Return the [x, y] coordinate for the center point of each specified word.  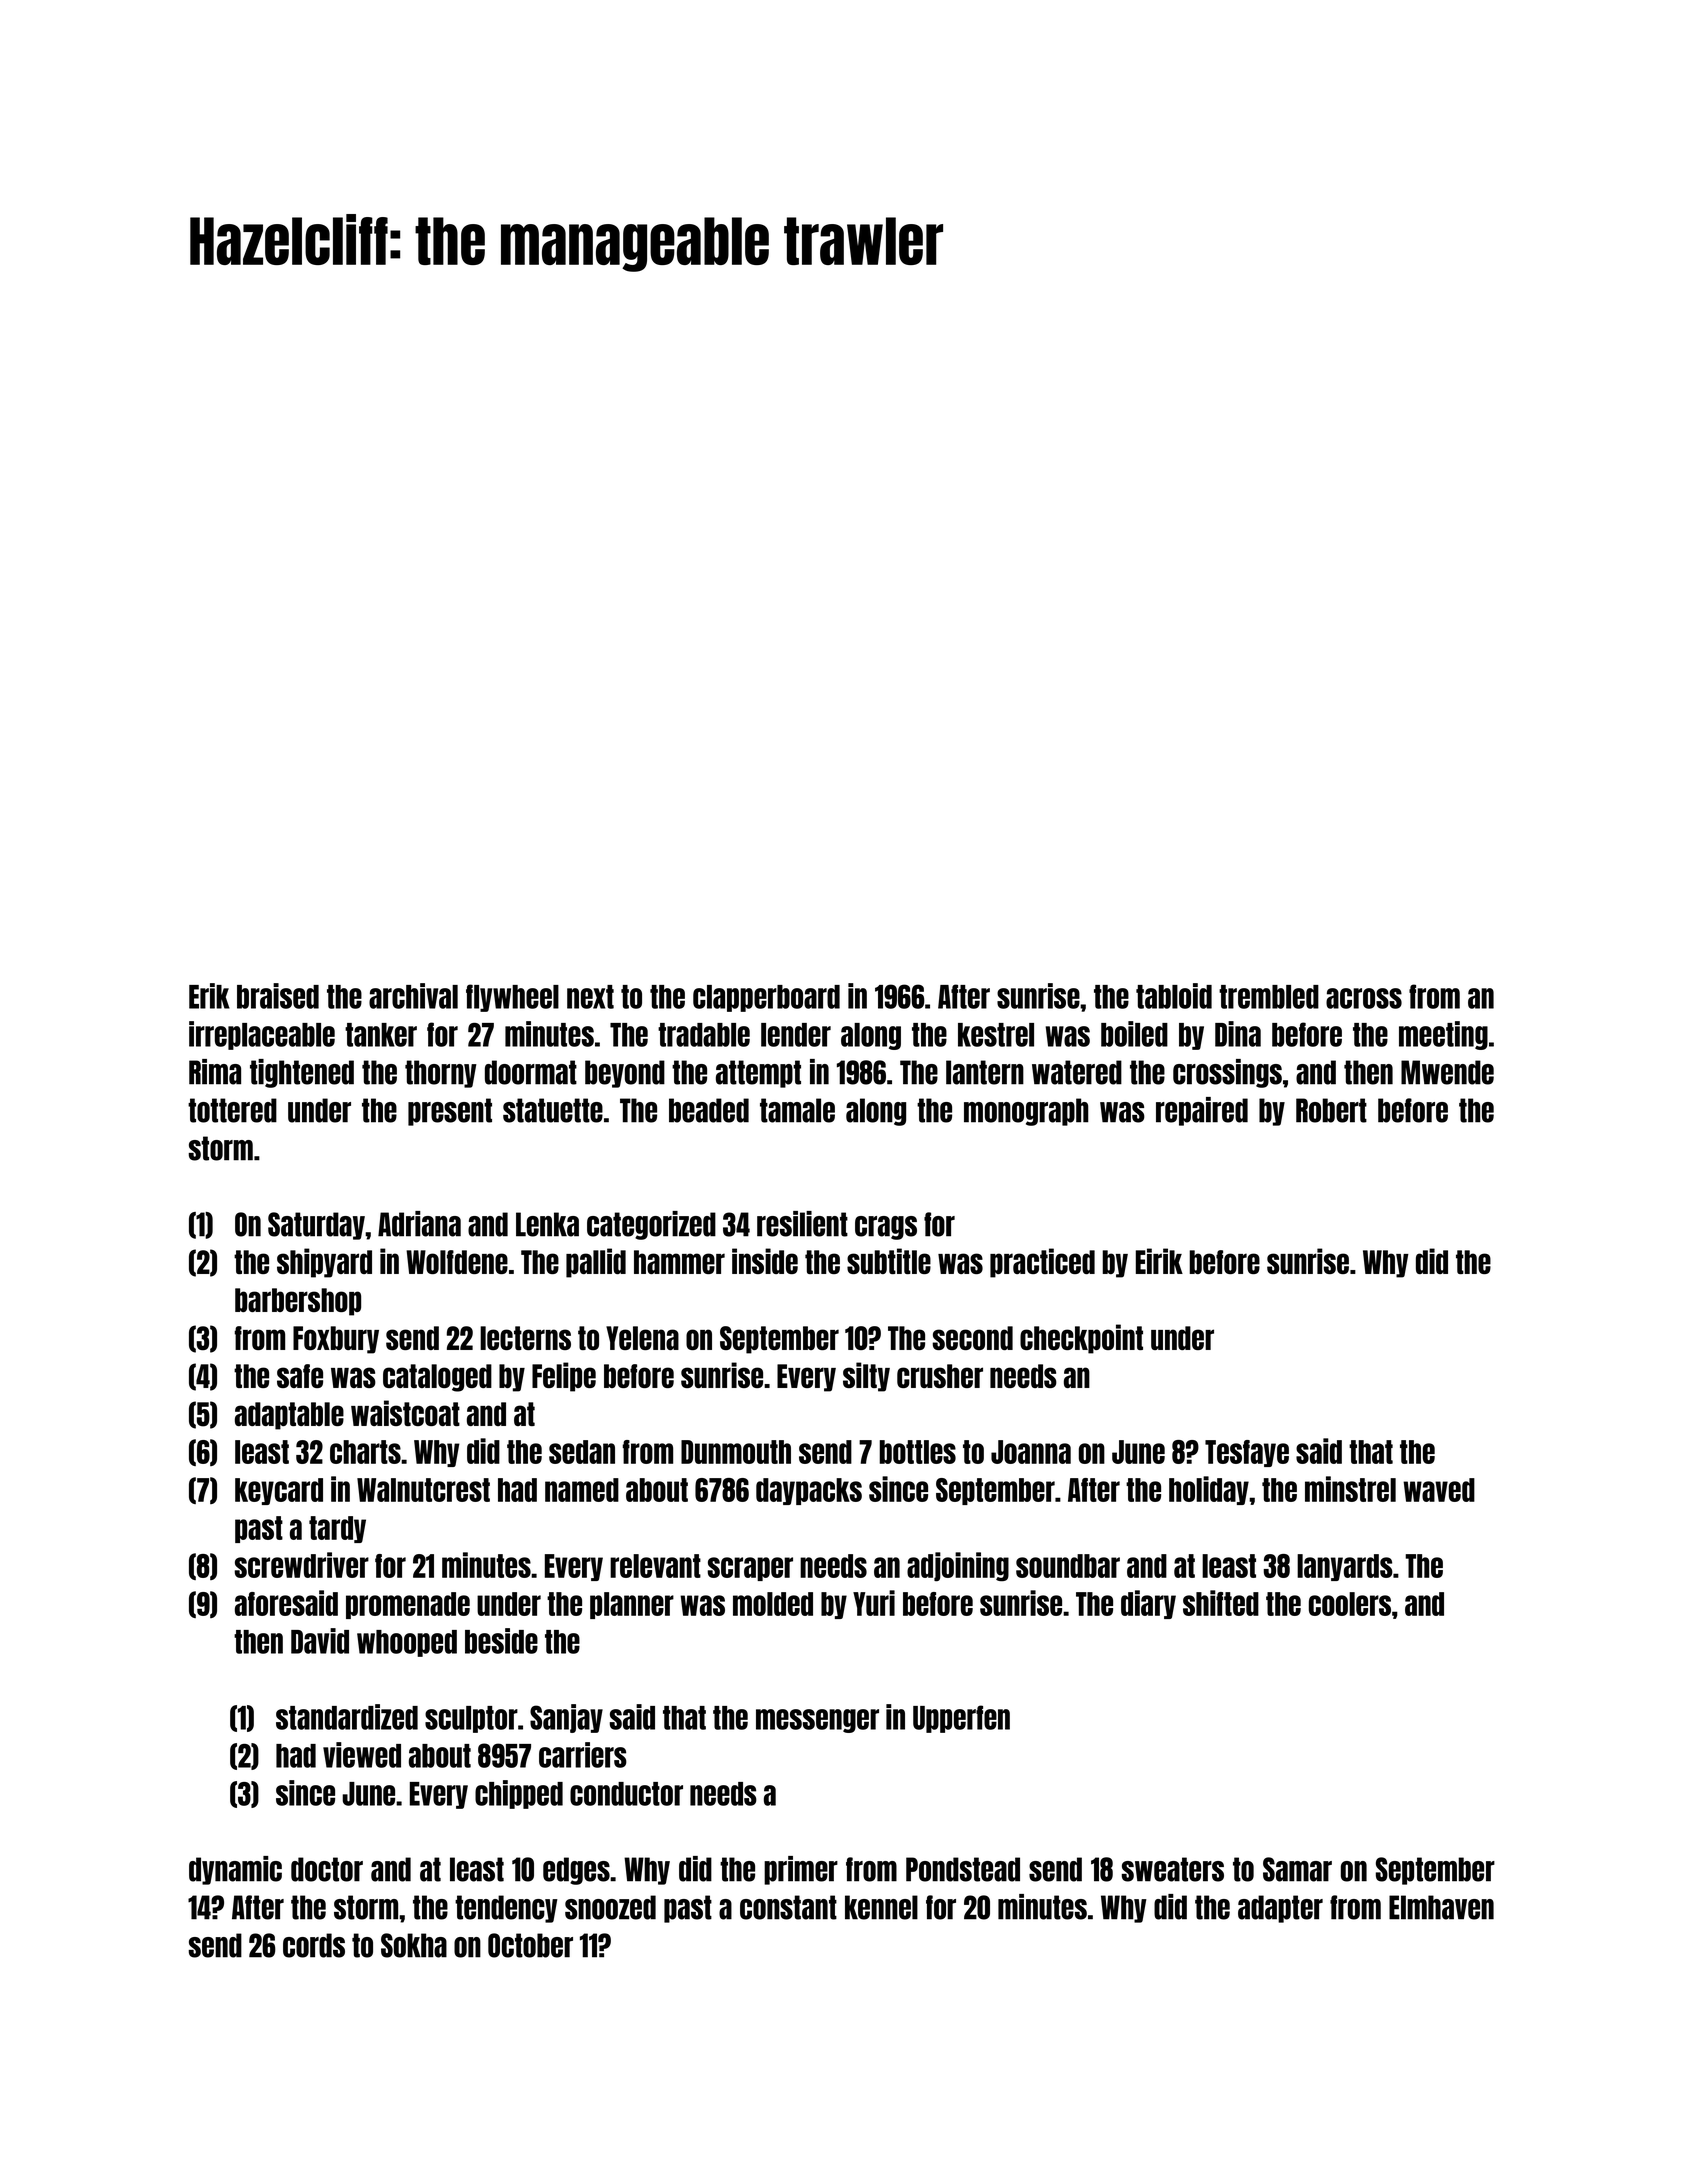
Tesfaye [1247, 1453]
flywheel [512, 998]
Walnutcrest [423, 1490]
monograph [1026, 1112]
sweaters [1173, 1869]
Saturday [316, 1226]
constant [788, 1907]
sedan [582, 1452]
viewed [362, 1755]
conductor [626, 1794]
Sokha [414, 1945]
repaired [1202, 1111]
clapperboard [766, 998]
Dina [1238, 1034]
